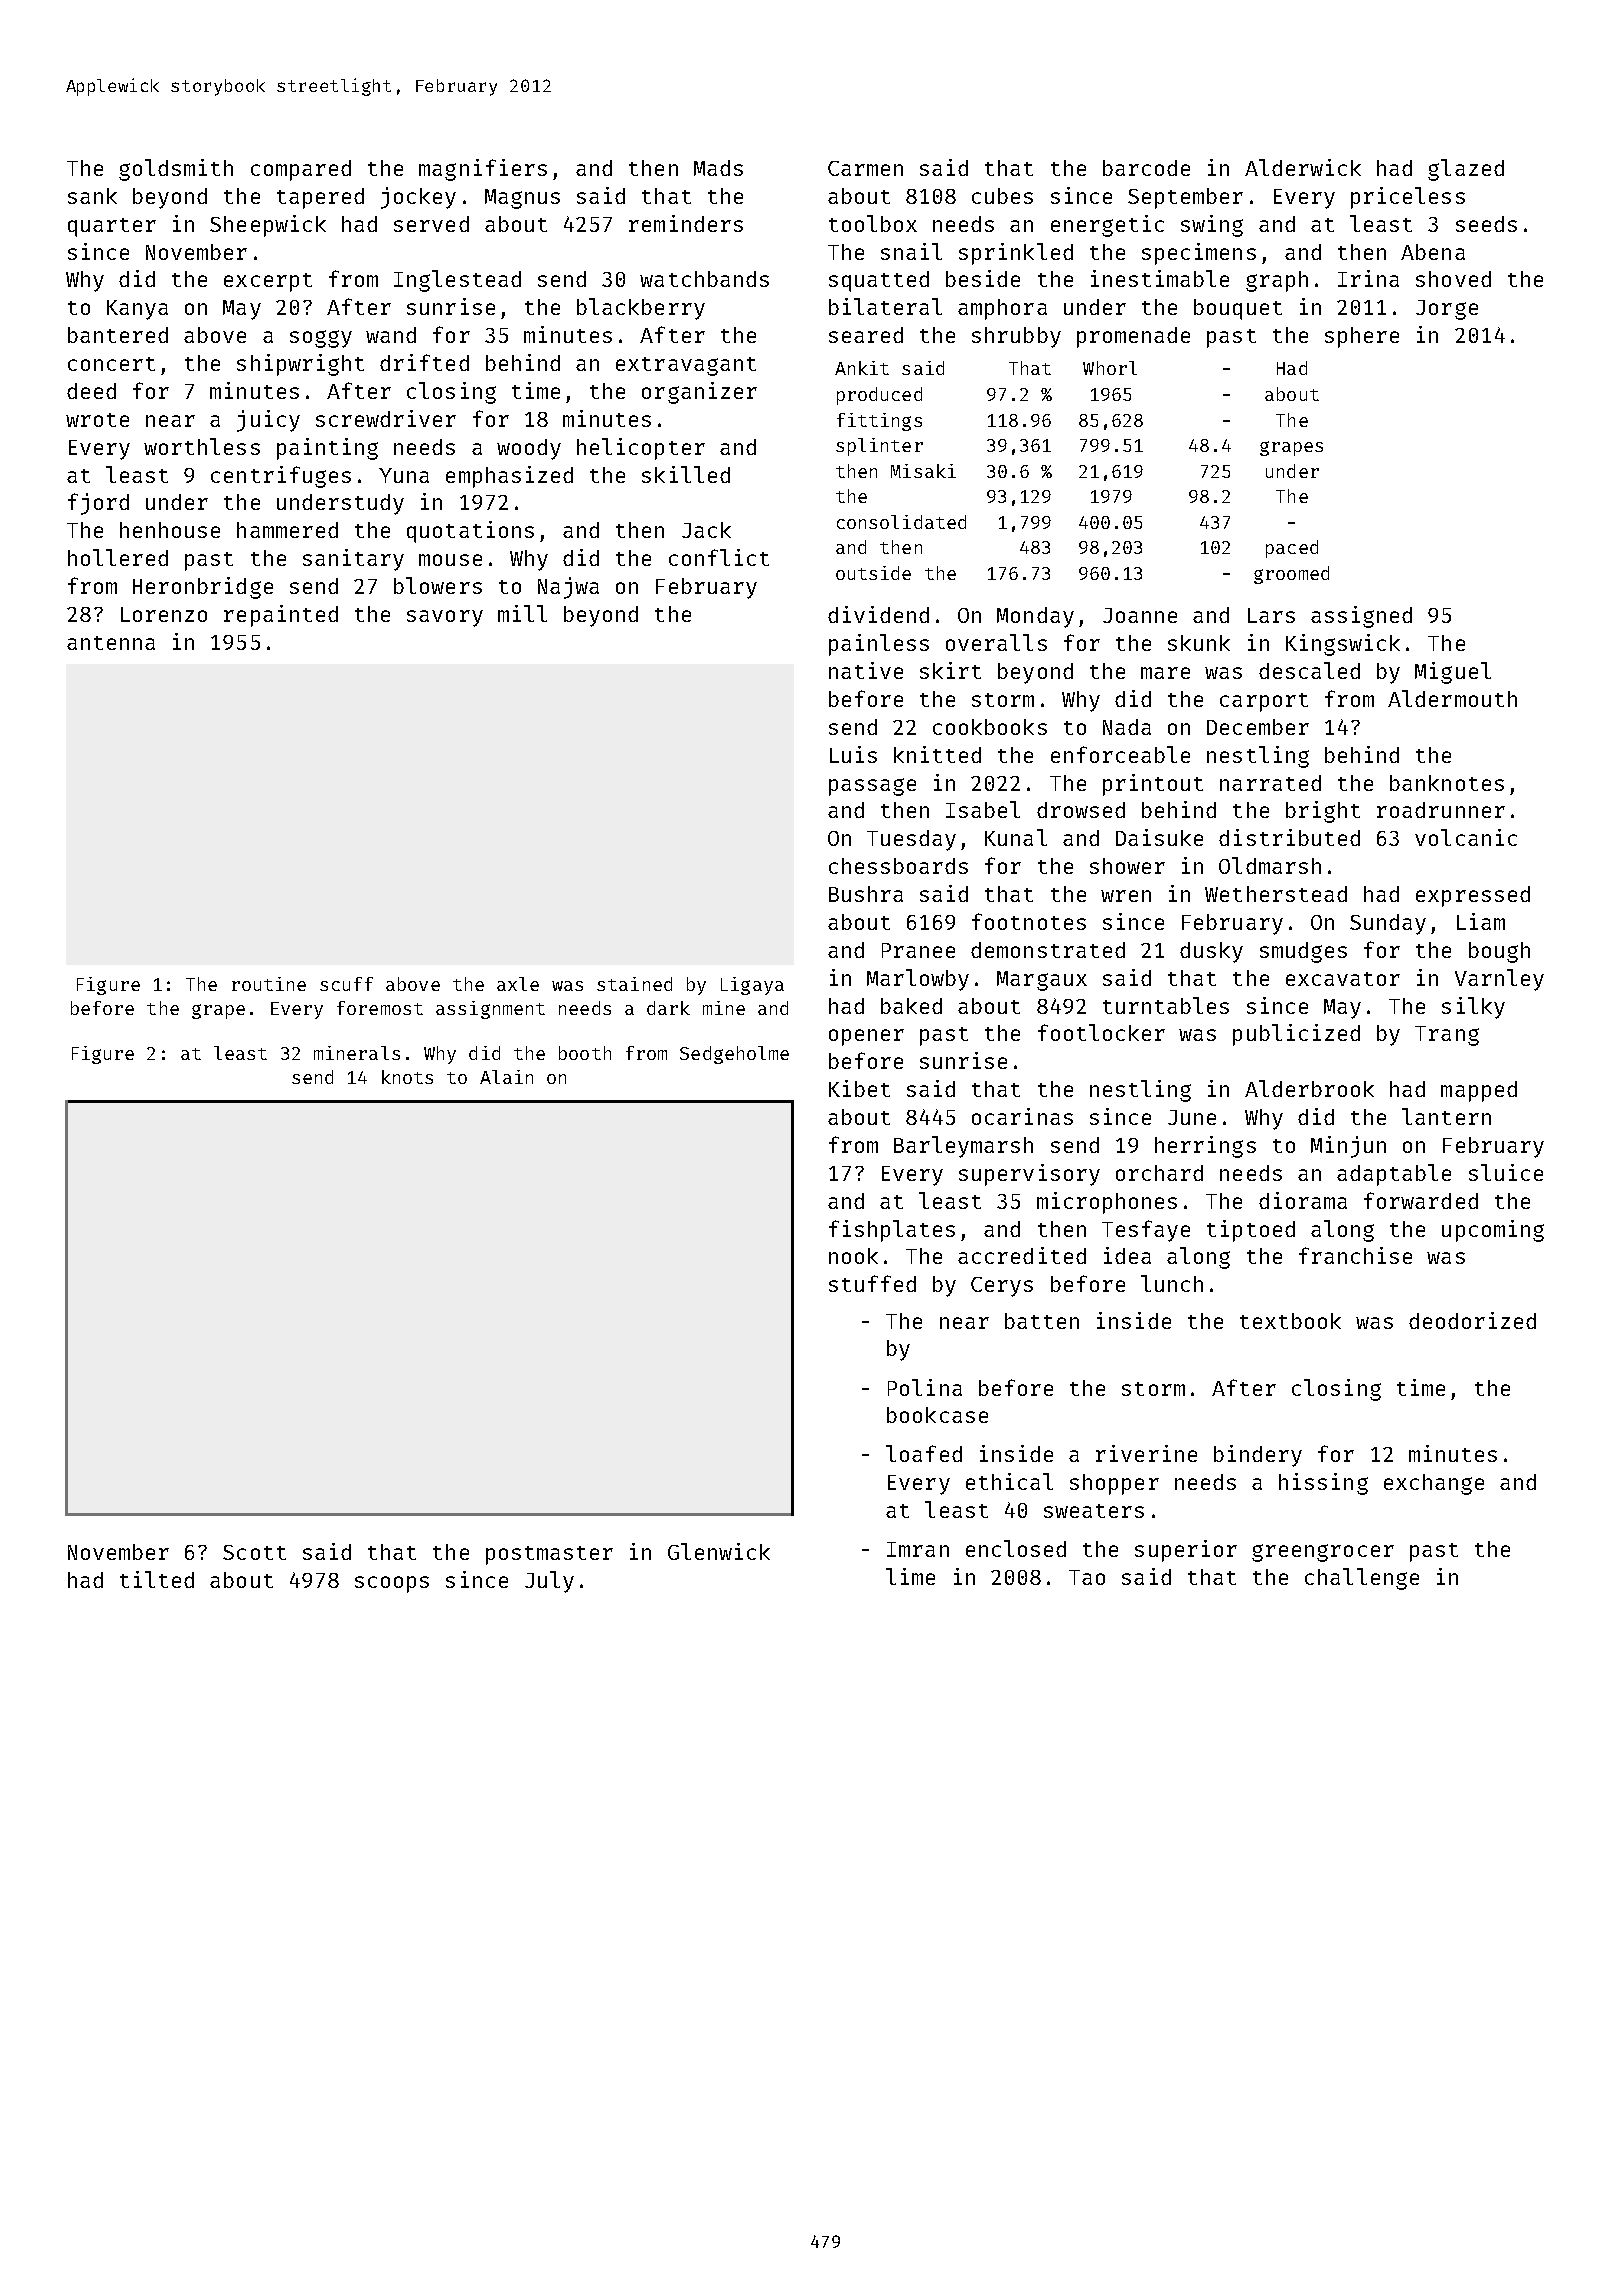  What do you see at coordinates (281, 616) in the page?
I see `repainted` at bounding box center [281, 616].
